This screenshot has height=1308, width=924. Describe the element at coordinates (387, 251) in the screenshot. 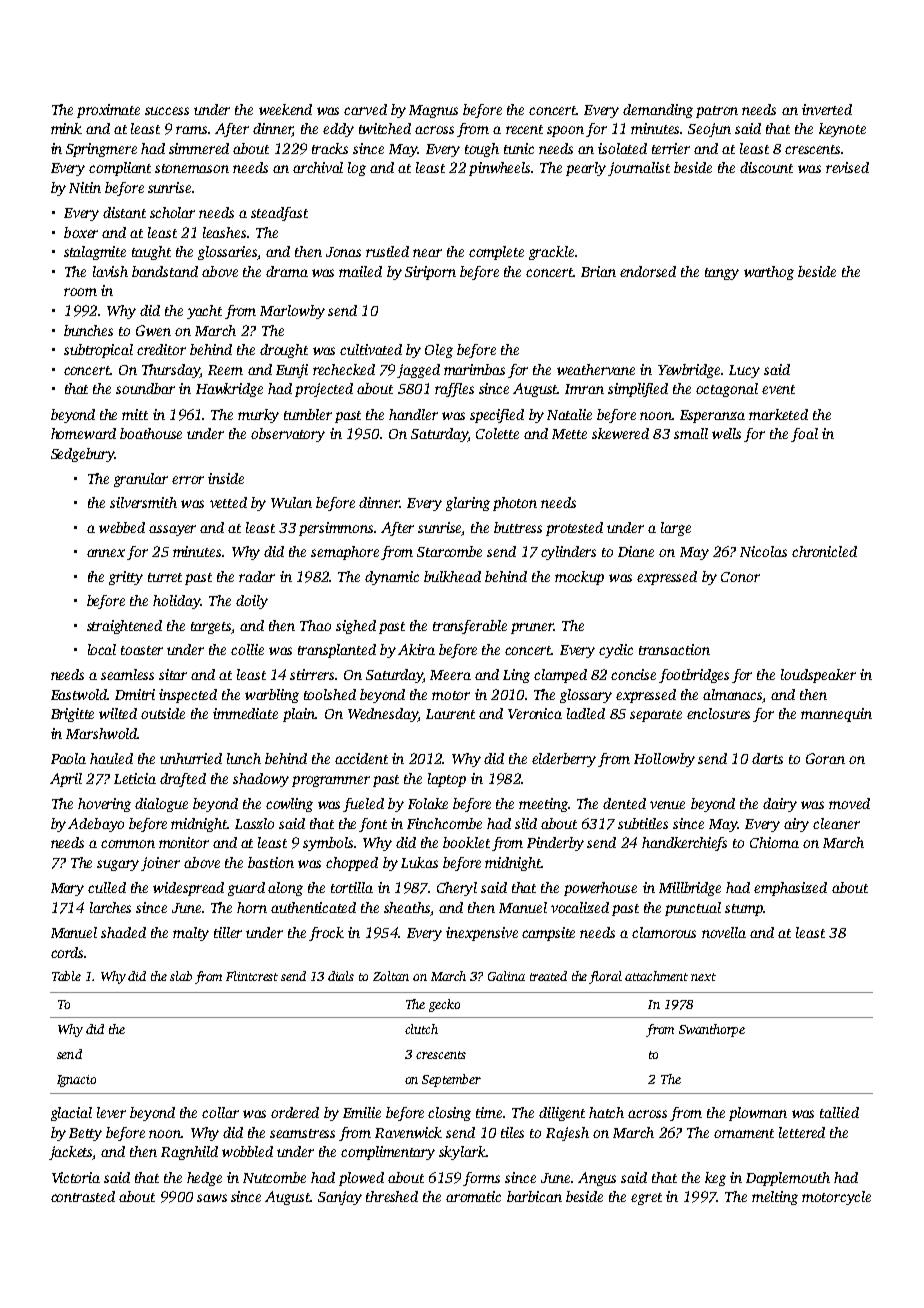

I see `rustled` at that location.
